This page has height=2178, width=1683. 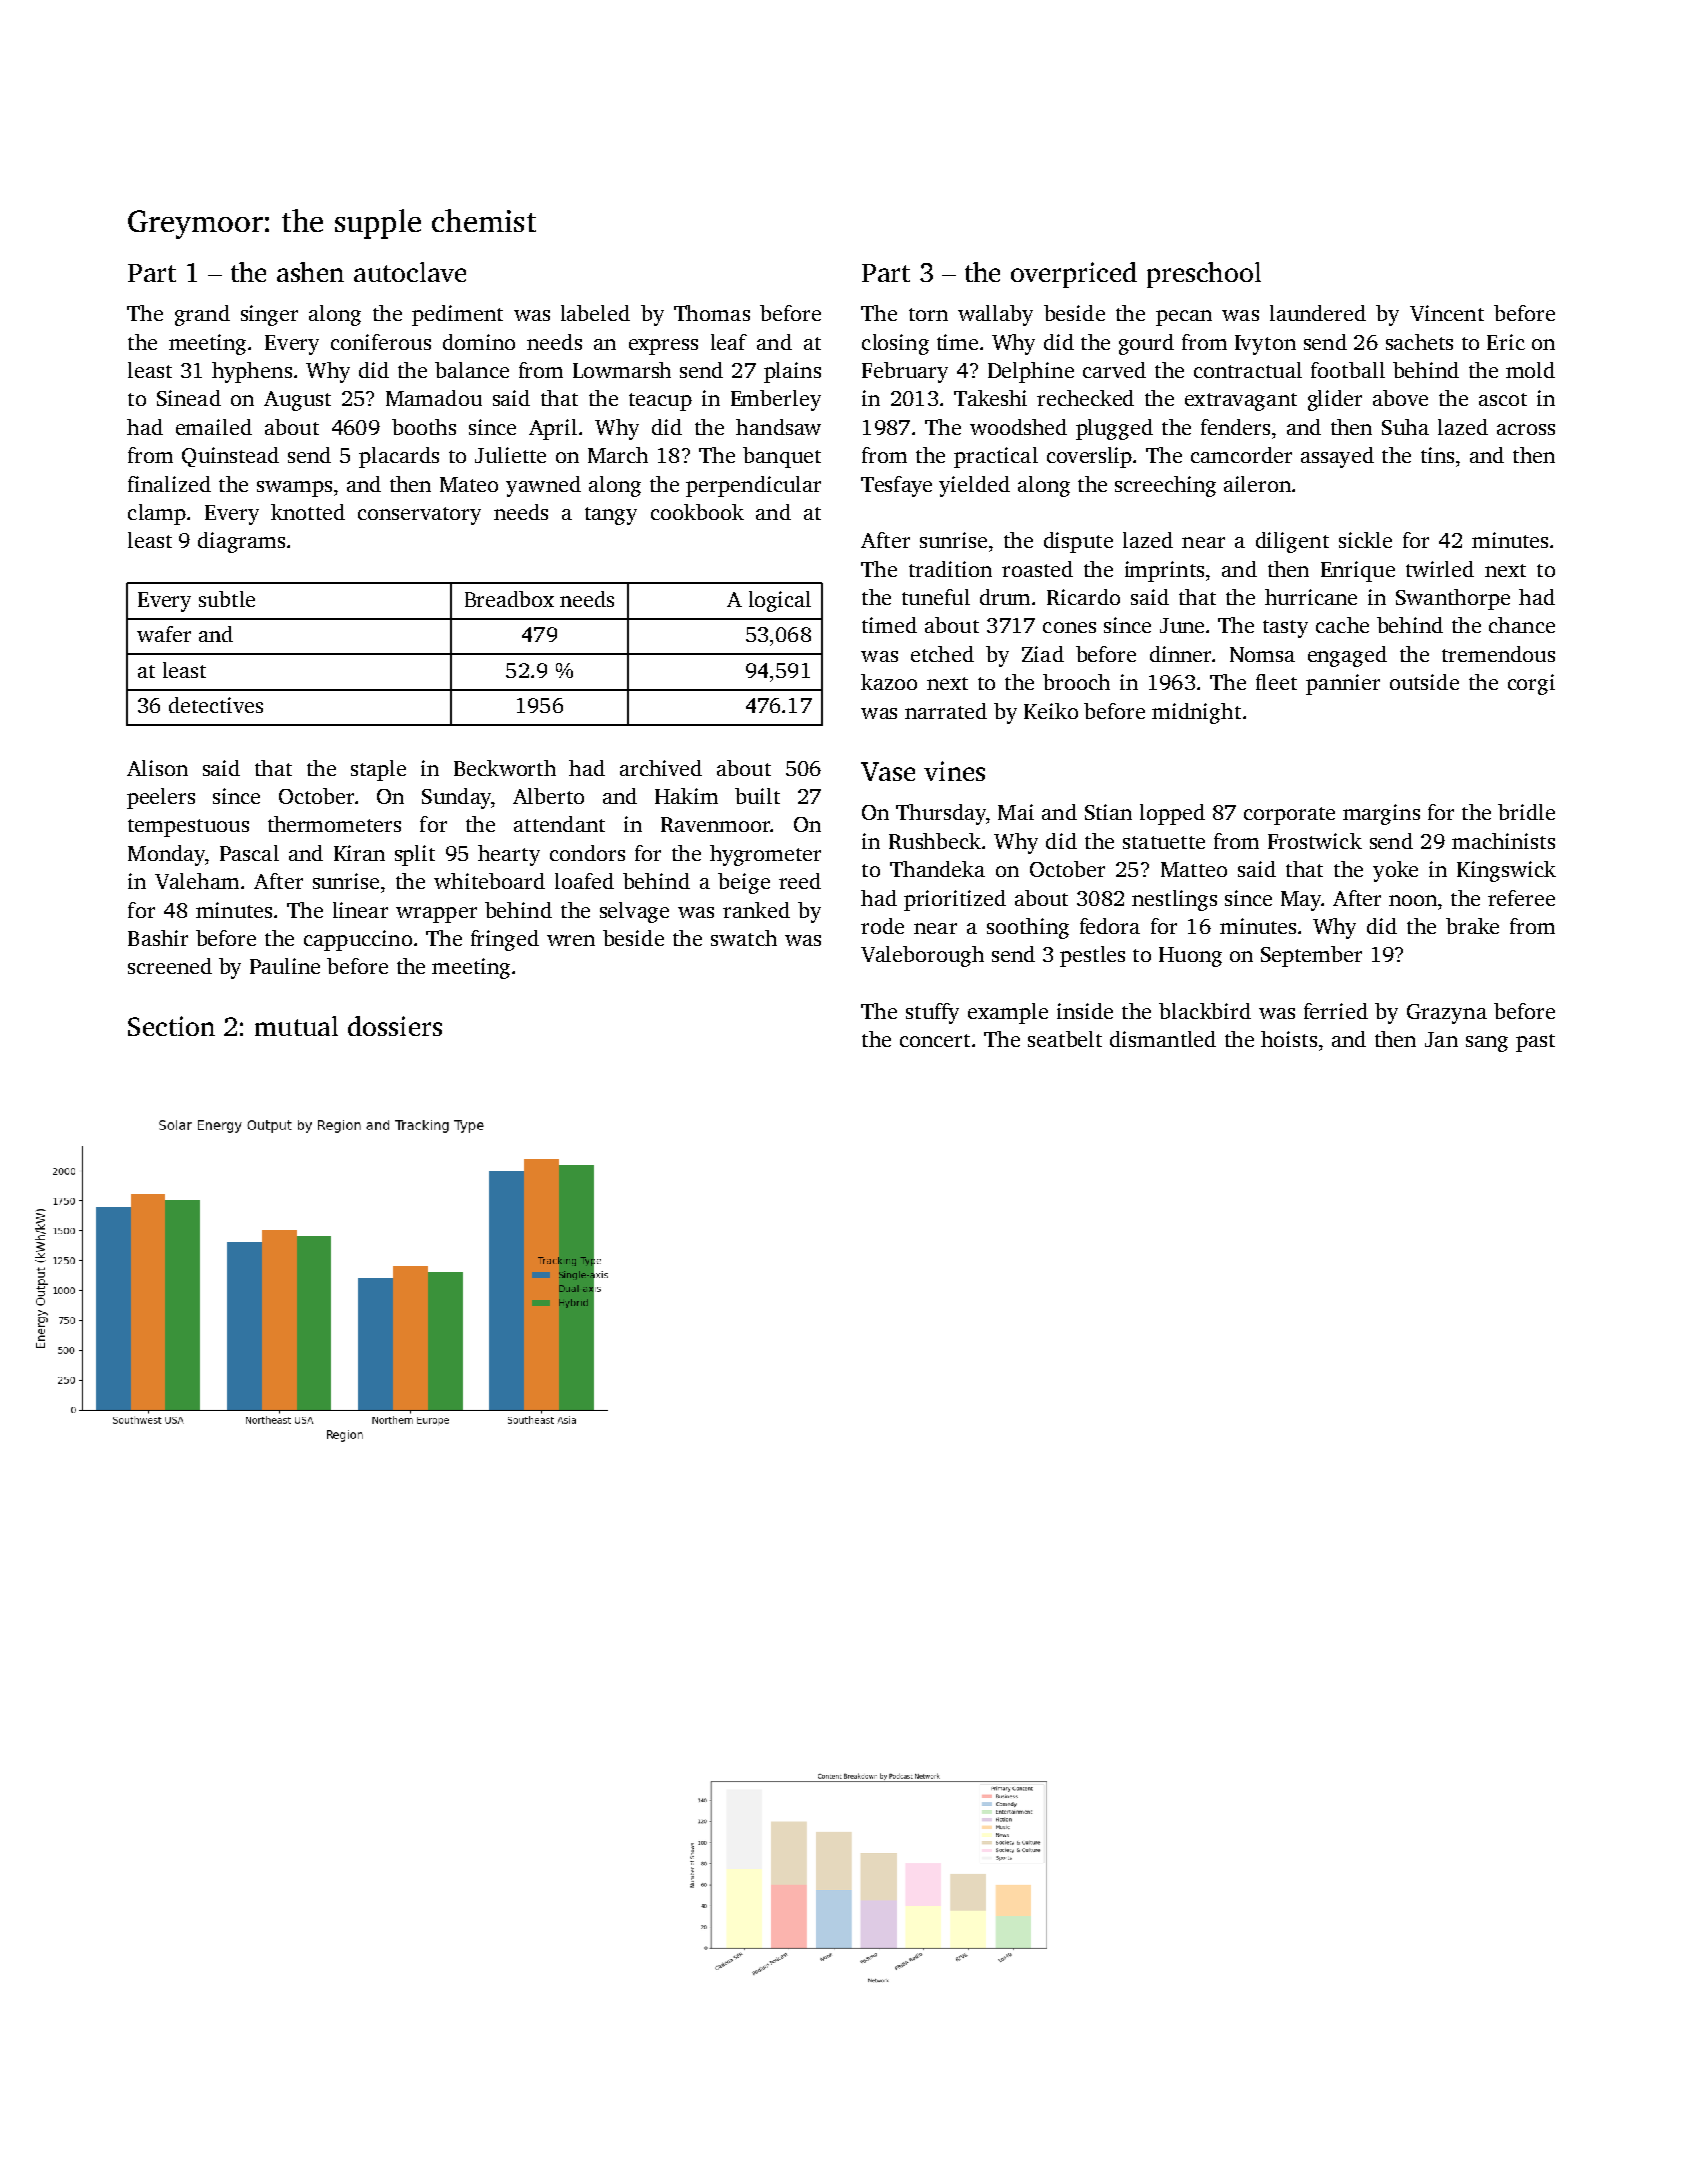 What do you see at coordinates (1074, 275) in the page?
I see `overpriced` at bounding box center [1074, 275].
